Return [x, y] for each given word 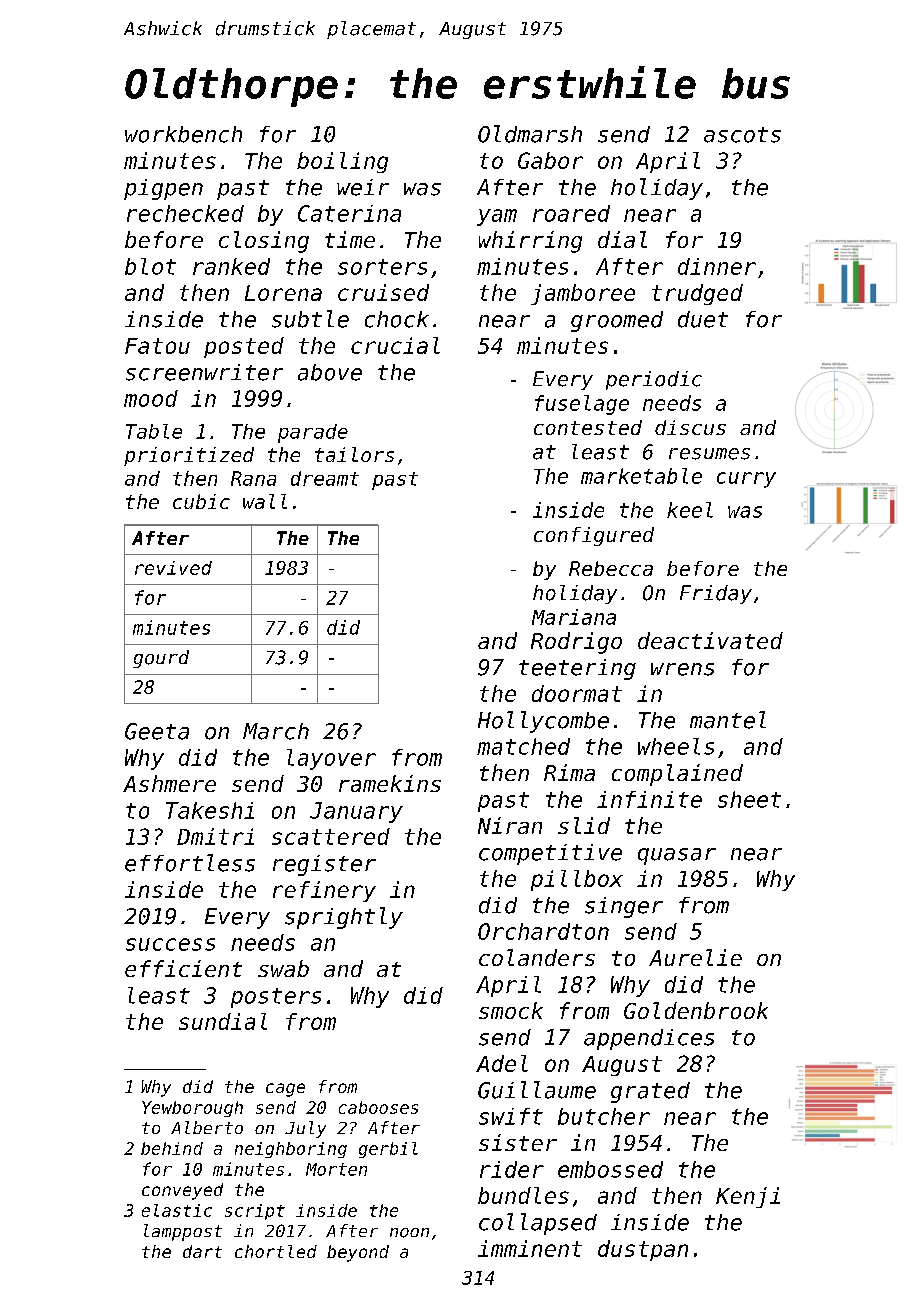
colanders [537, 957]
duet [703, 319]
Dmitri [215, 836]
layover [331, 759]
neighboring [291, 1150]
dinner [717, 266]
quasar [677, 856]
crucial [395, 345]
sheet [749, 799]
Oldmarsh [530, 134]
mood [151, 398]
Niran [510, 825]
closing [264, 242]
